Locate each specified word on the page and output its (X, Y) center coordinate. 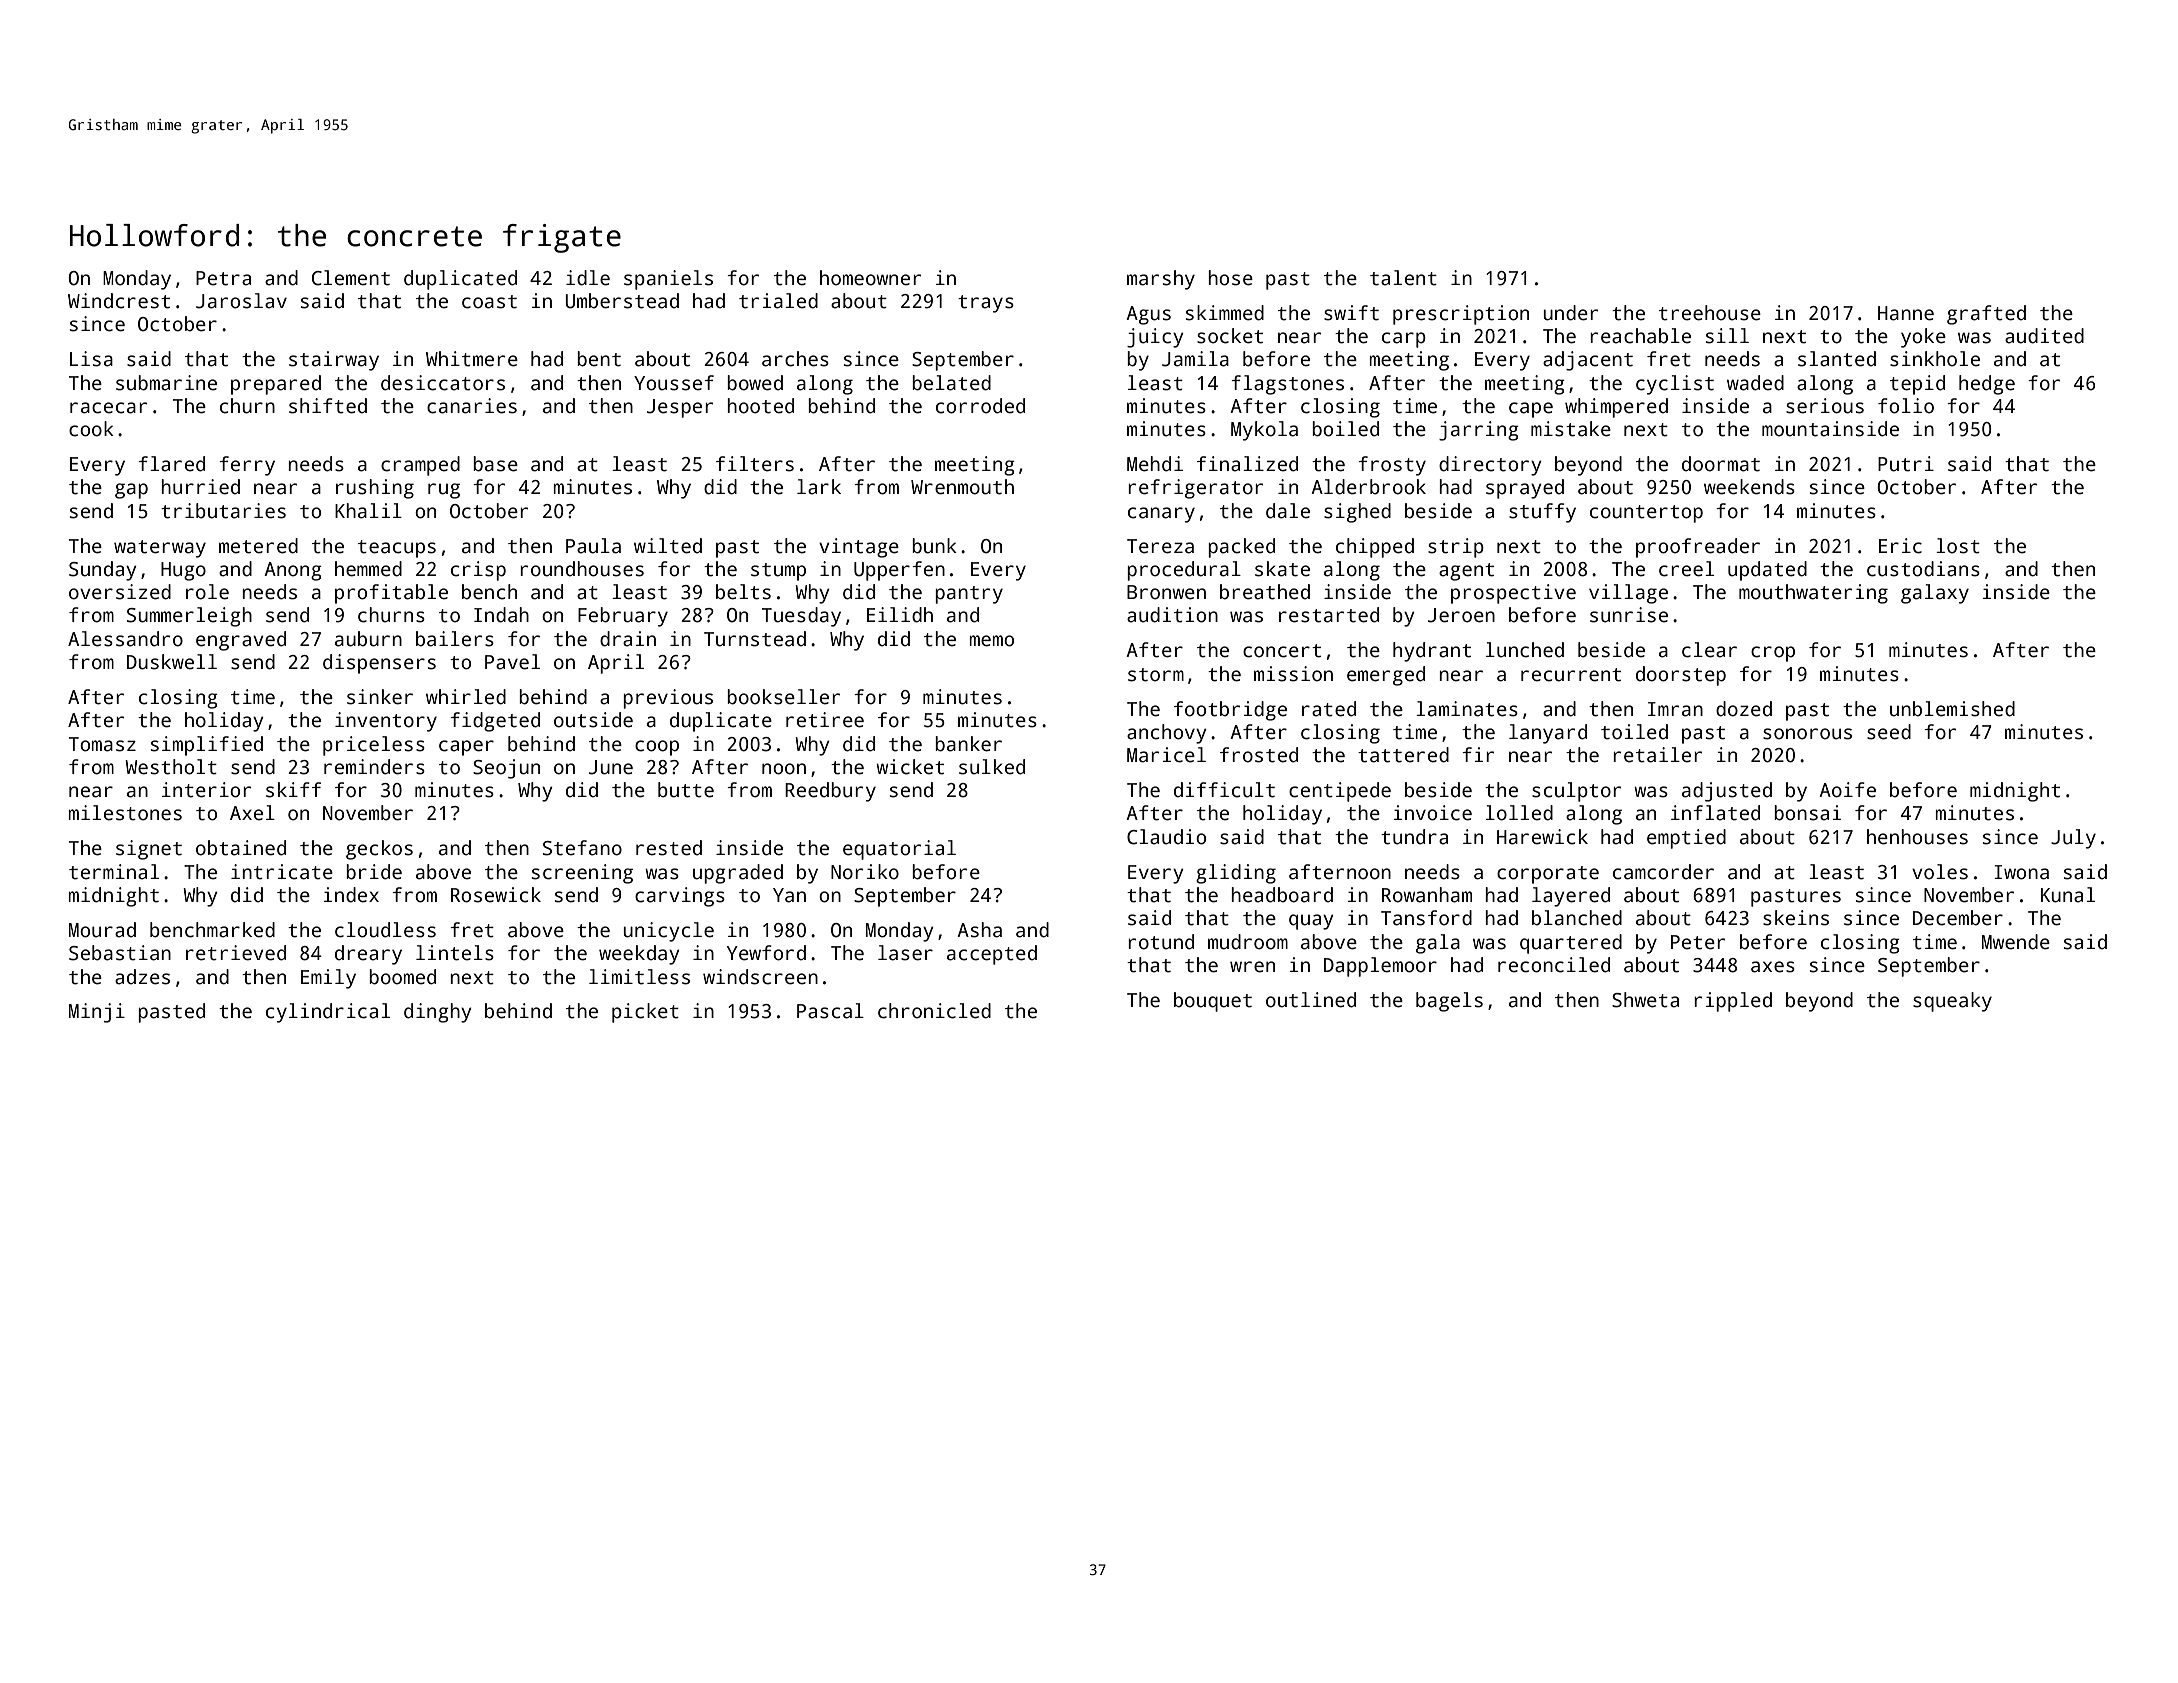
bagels (1449, 1002)
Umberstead (622, 301)
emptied (1686, 839)
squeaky (1952, 1002)
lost (1958, 546)
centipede (1340, 792)
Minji (97, 1013)
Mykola (1264, 431)
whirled (466, 697)
